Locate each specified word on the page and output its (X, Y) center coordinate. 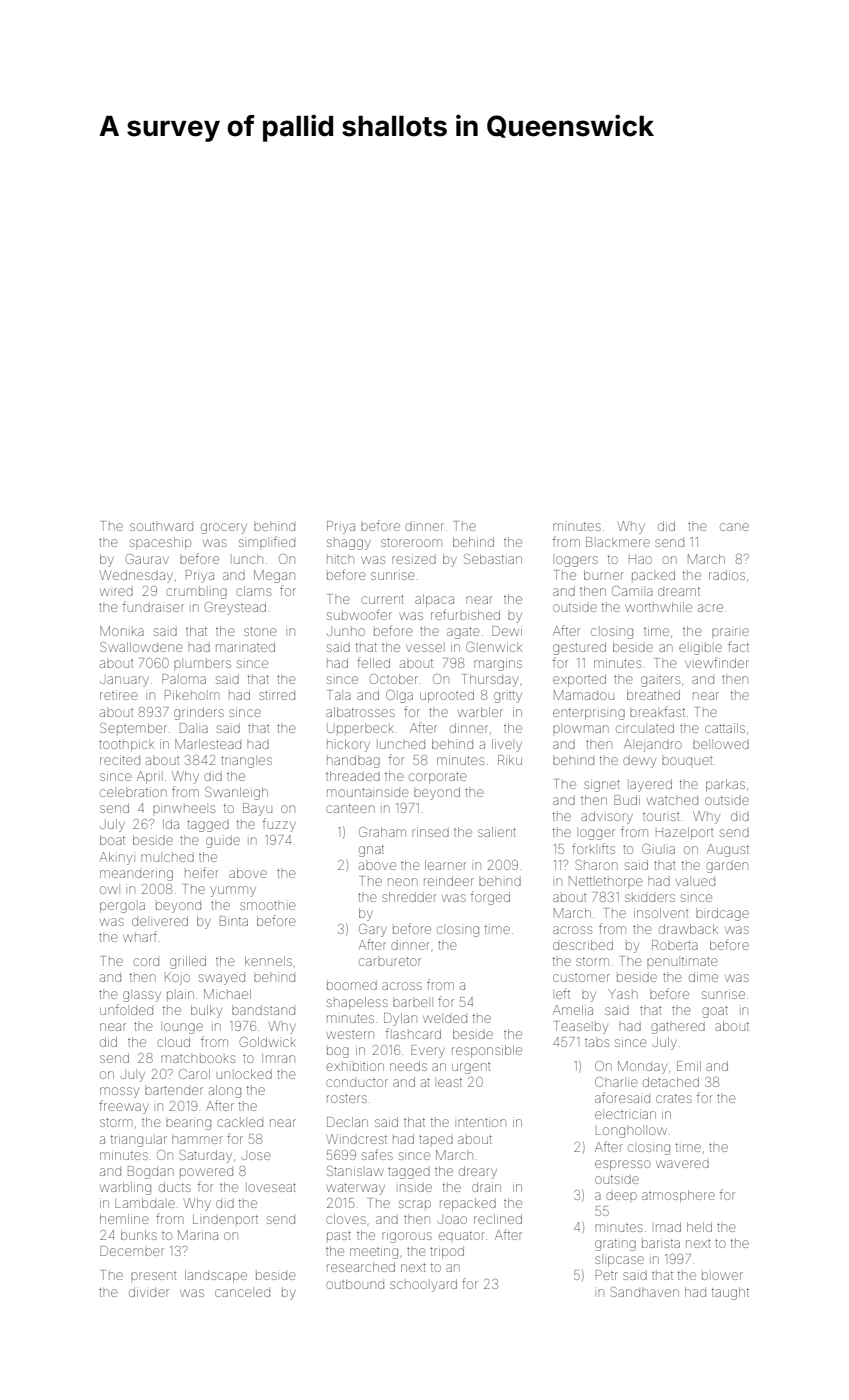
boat (112, 840)
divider (149, 1292)
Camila (632, 591)
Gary (373, 930)
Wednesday (136, 576)
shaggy (349, 544)
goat (715, 1012)
